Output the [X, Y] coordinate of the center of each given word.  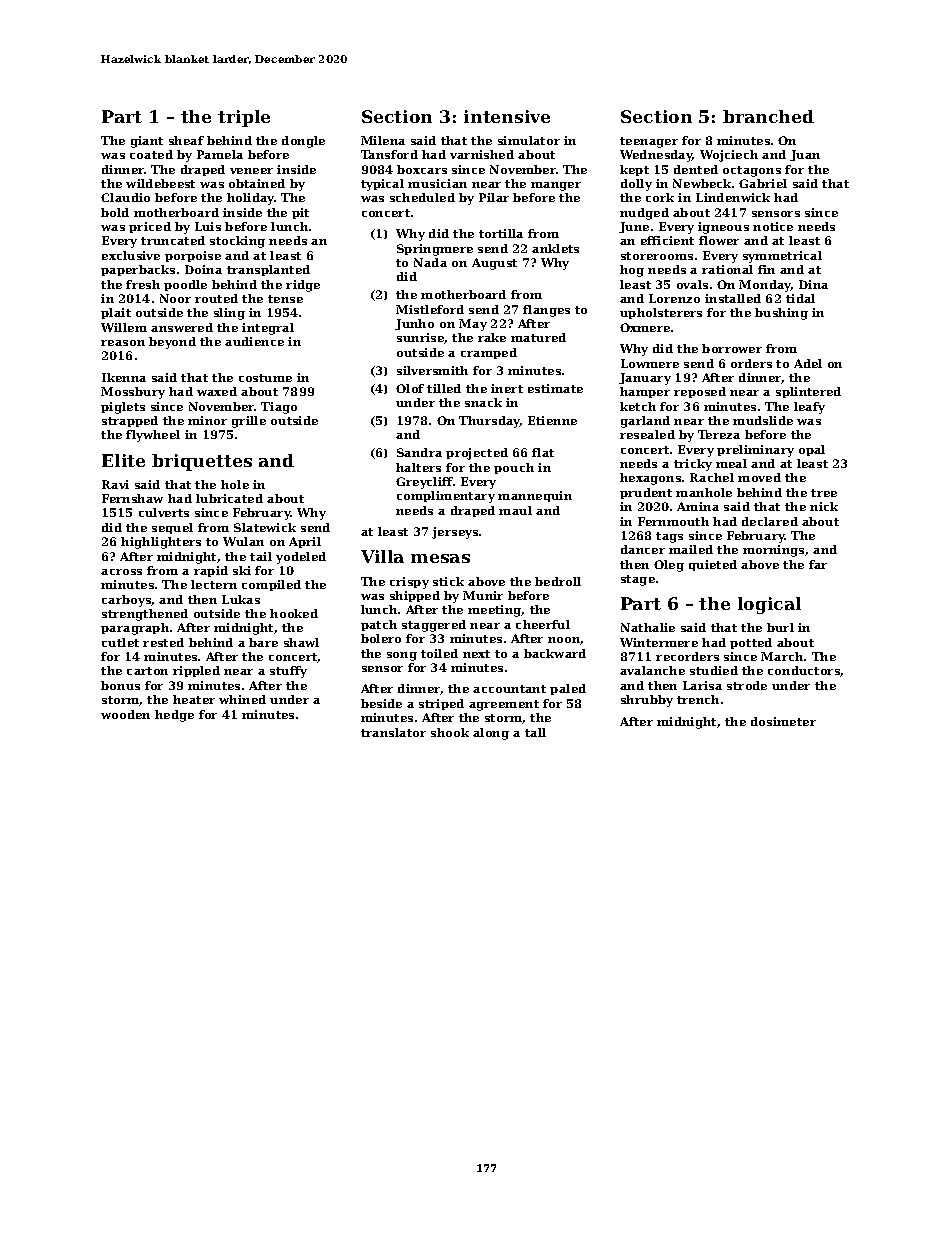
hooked [294, 613]
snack [483, 402]
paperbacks [138, 270]
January [645, 379]
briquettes [202, 462]
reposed [700, 392]
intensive [507, 116]
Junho [414, 324]
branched [768, 116]
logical [769, 605]
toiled [439, 653]
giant [147, 142]
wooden [125, 714]
